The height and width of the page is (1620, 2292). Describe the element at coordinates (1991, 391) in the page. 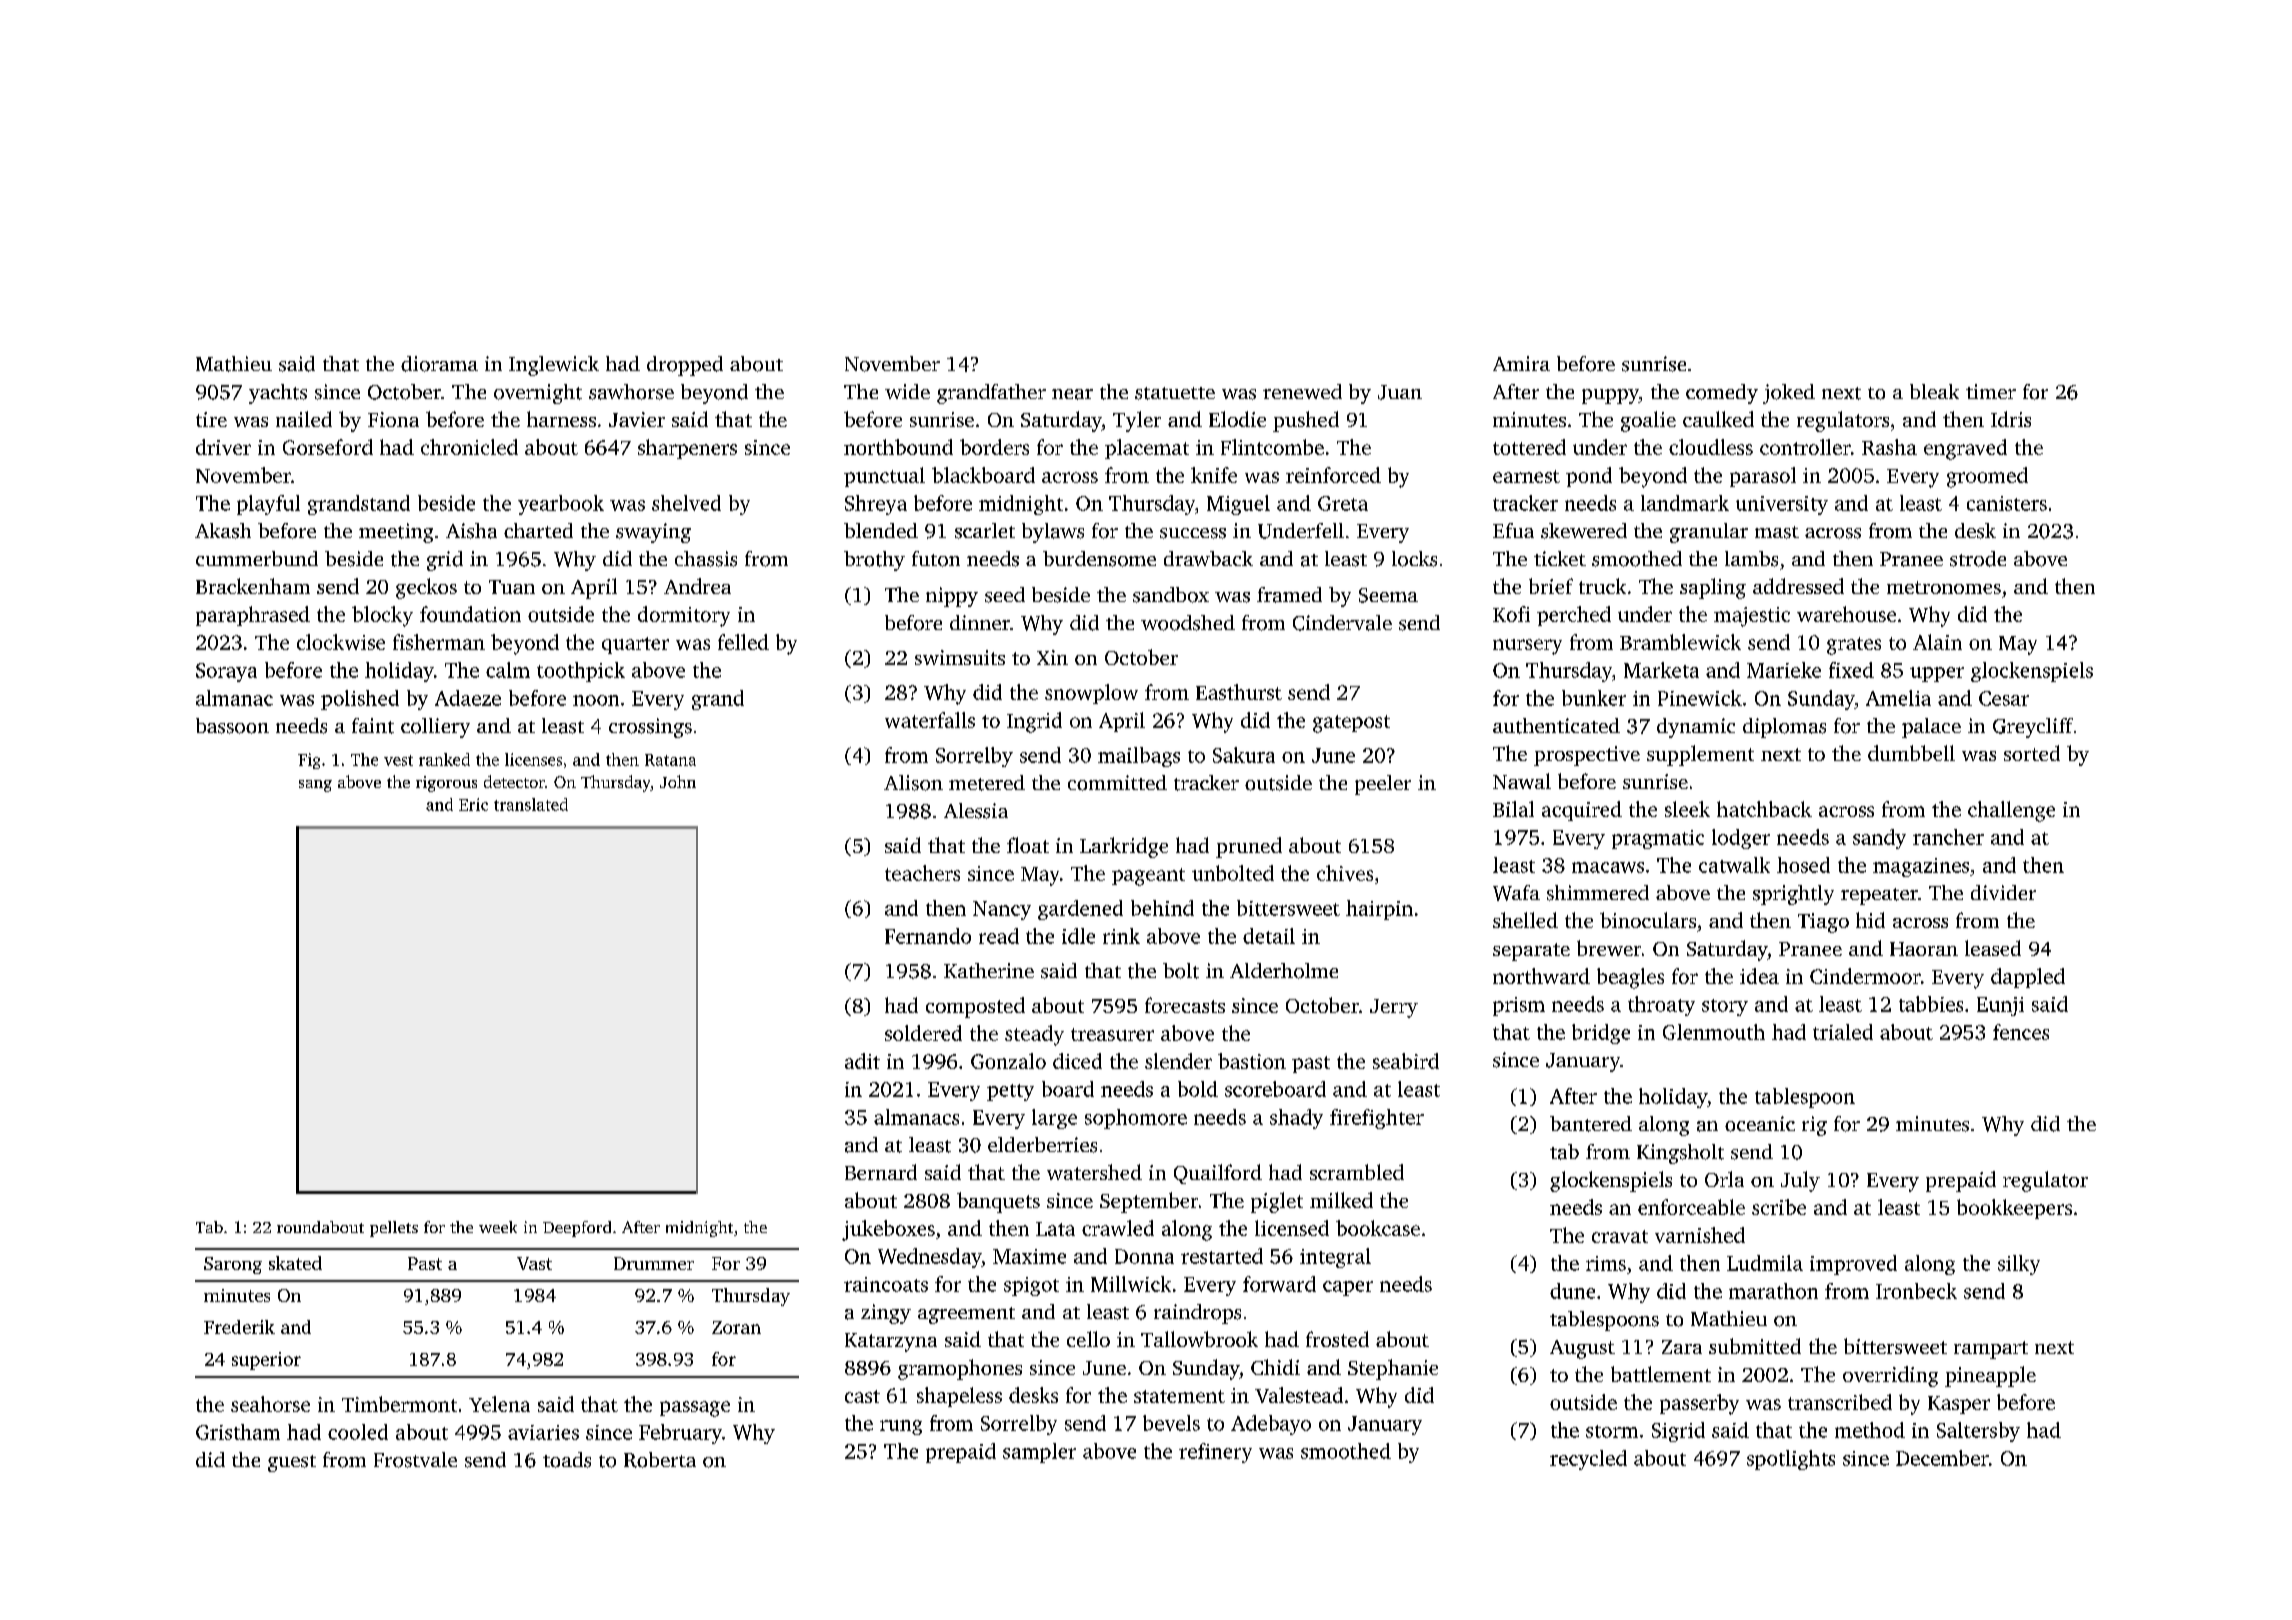

I see `timer` at that location.
